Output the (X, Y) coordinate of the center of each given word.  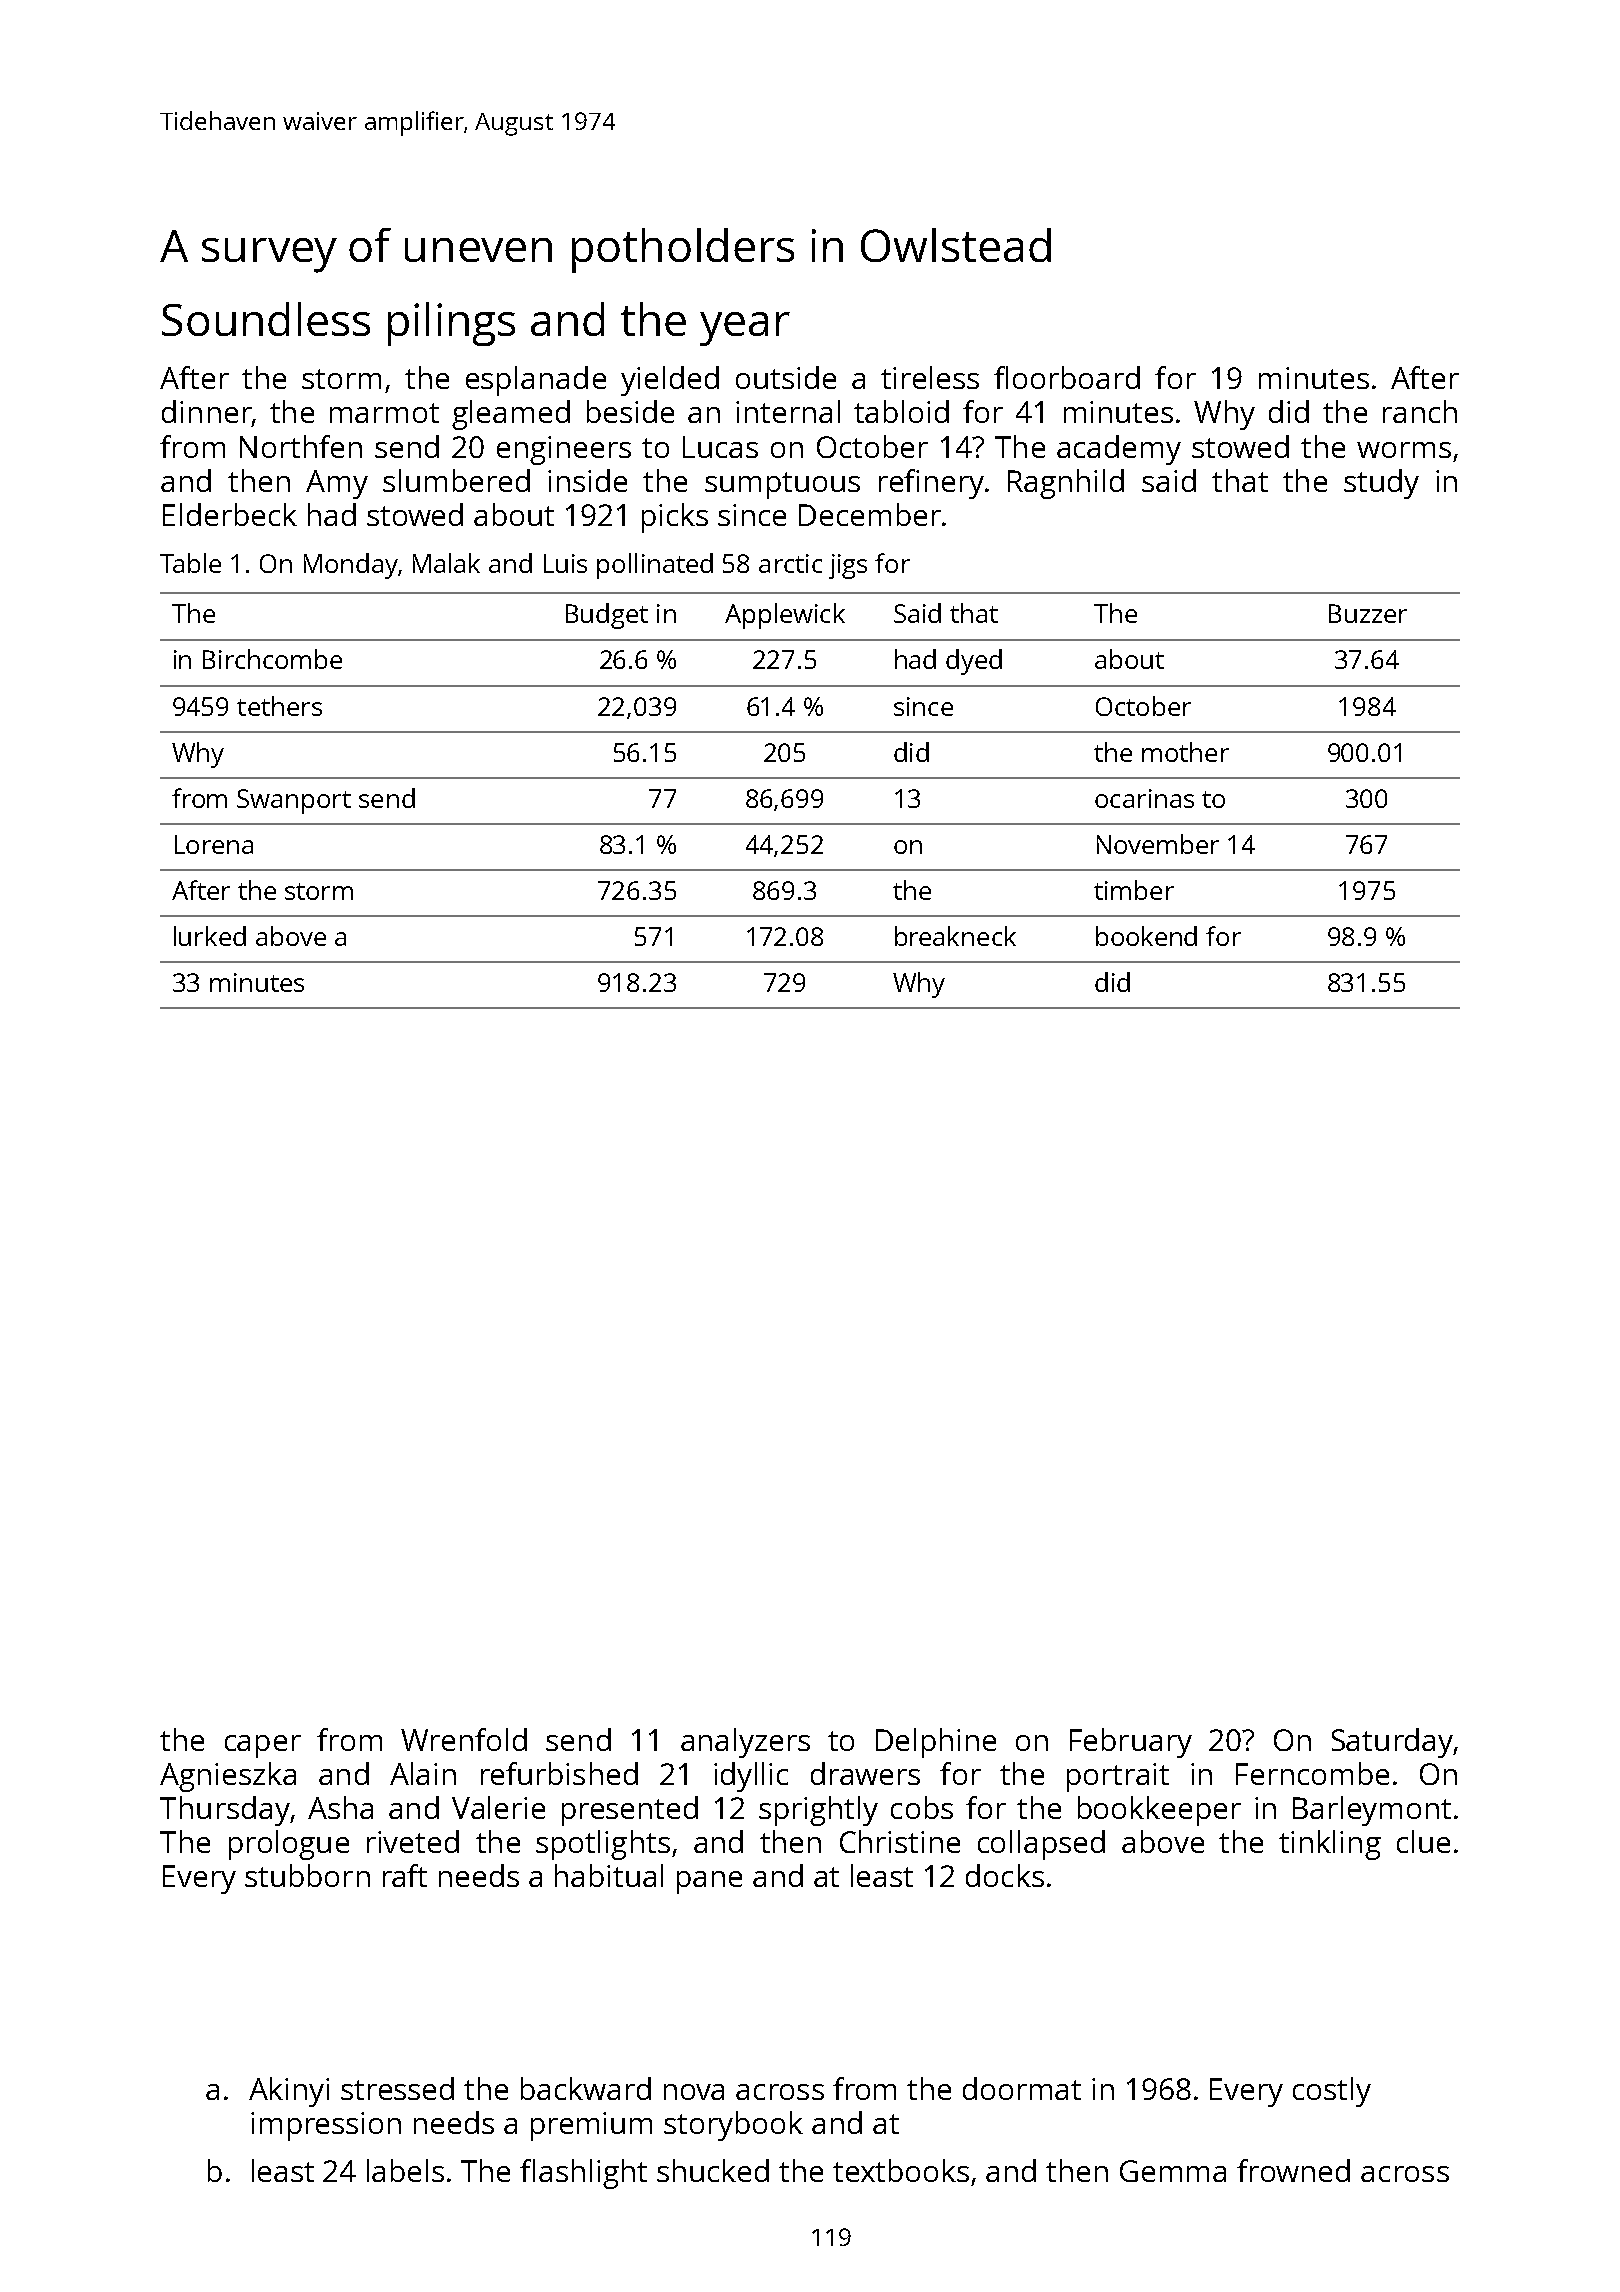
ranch (1420, 411)
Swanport (294, 801)
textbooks (901, 2170)
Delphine (936, 1743)
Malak (446, 563)
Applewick (785, 616)
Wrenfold (464, 1739)
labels (405, 2170)
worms (1404, 450)
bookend (1146, 936)
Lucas (720, 447)
